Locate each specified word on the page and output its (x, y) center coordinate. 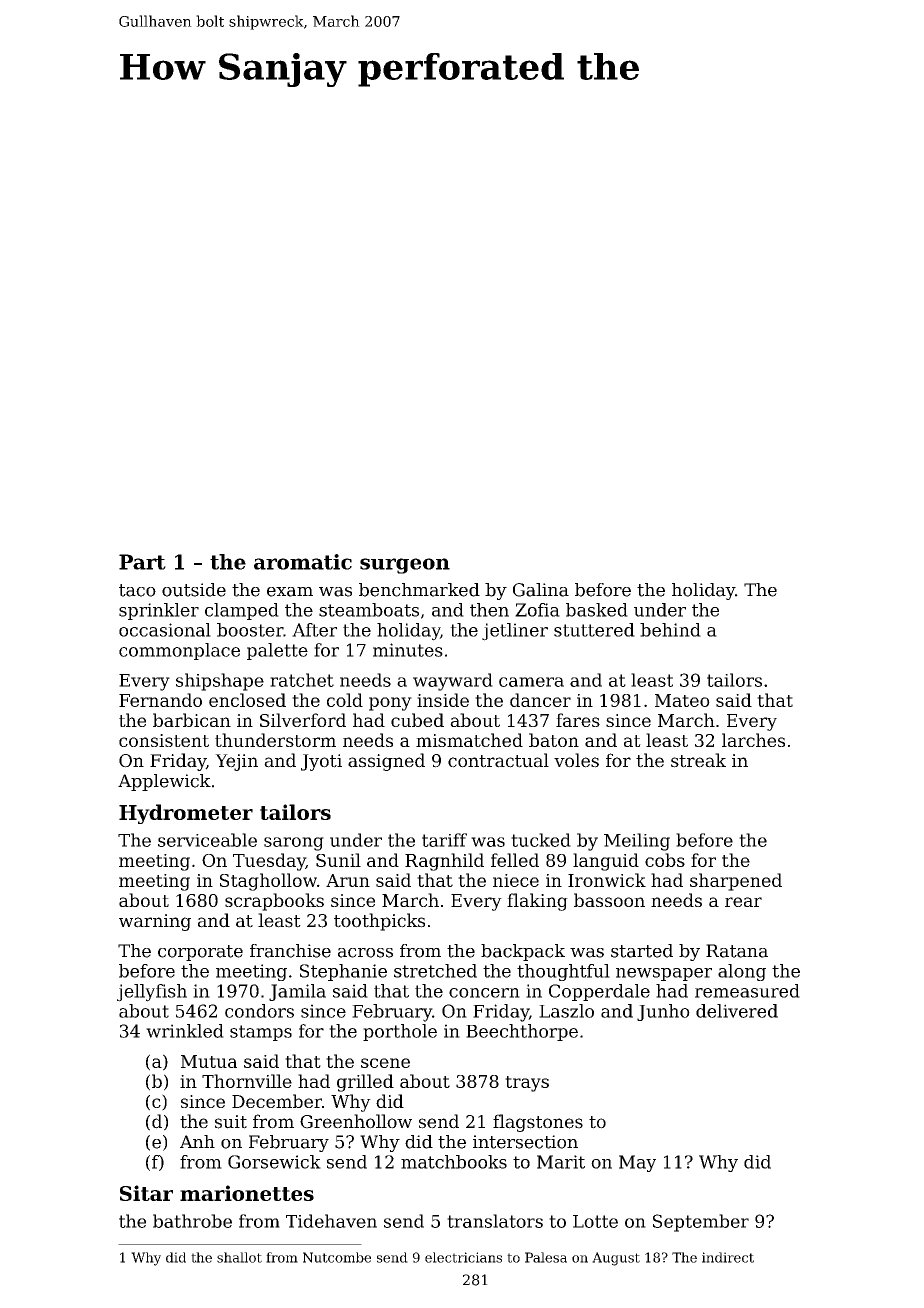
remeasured (747, 991)
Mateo (682, 700)
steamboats (369, 610)
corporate (200, 953)
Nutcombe (337, 1257)
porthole (400, 1032)
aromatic (303, 562)
